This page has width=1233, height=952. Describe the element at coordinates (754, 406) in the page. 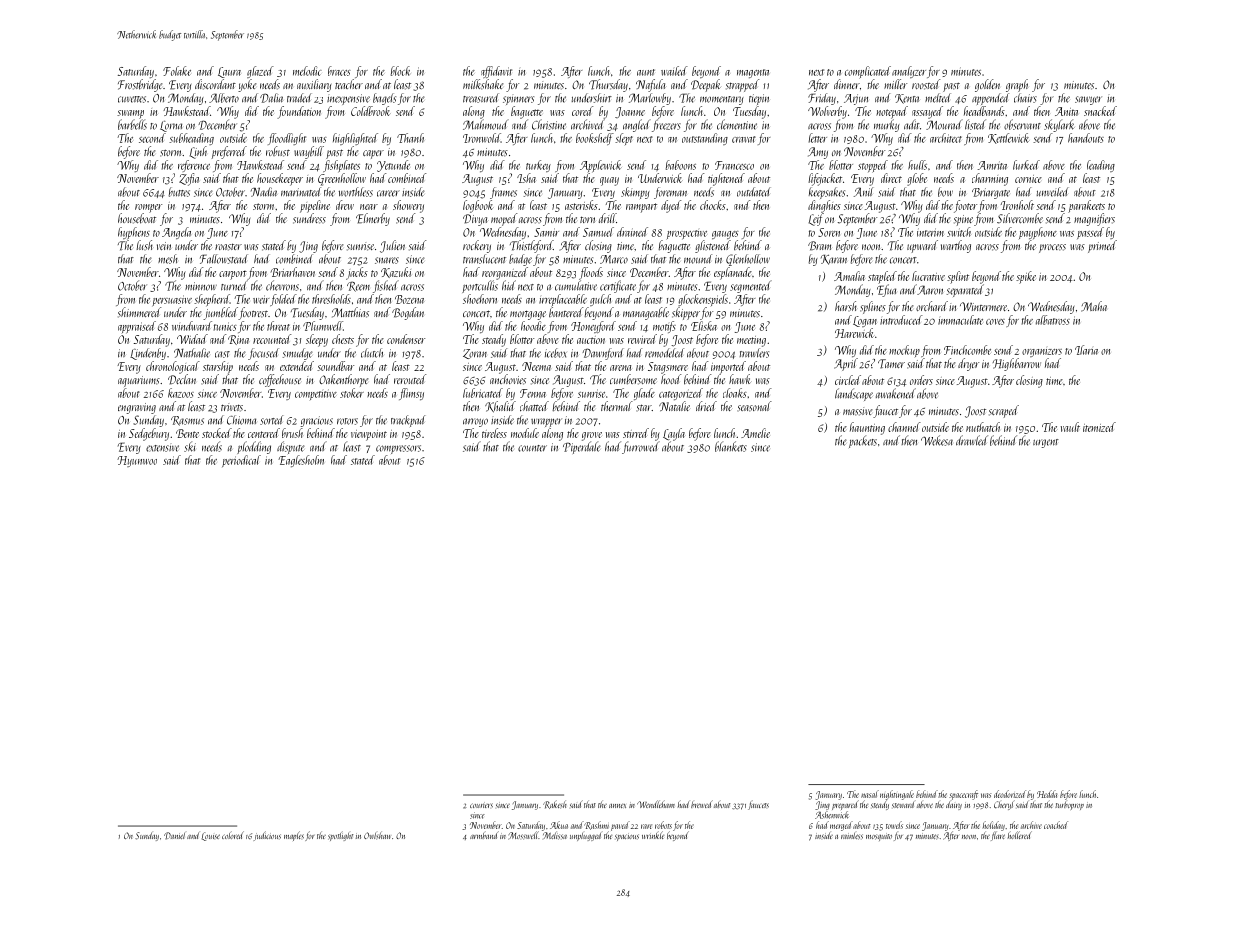

I see `seasonal` at that location.
